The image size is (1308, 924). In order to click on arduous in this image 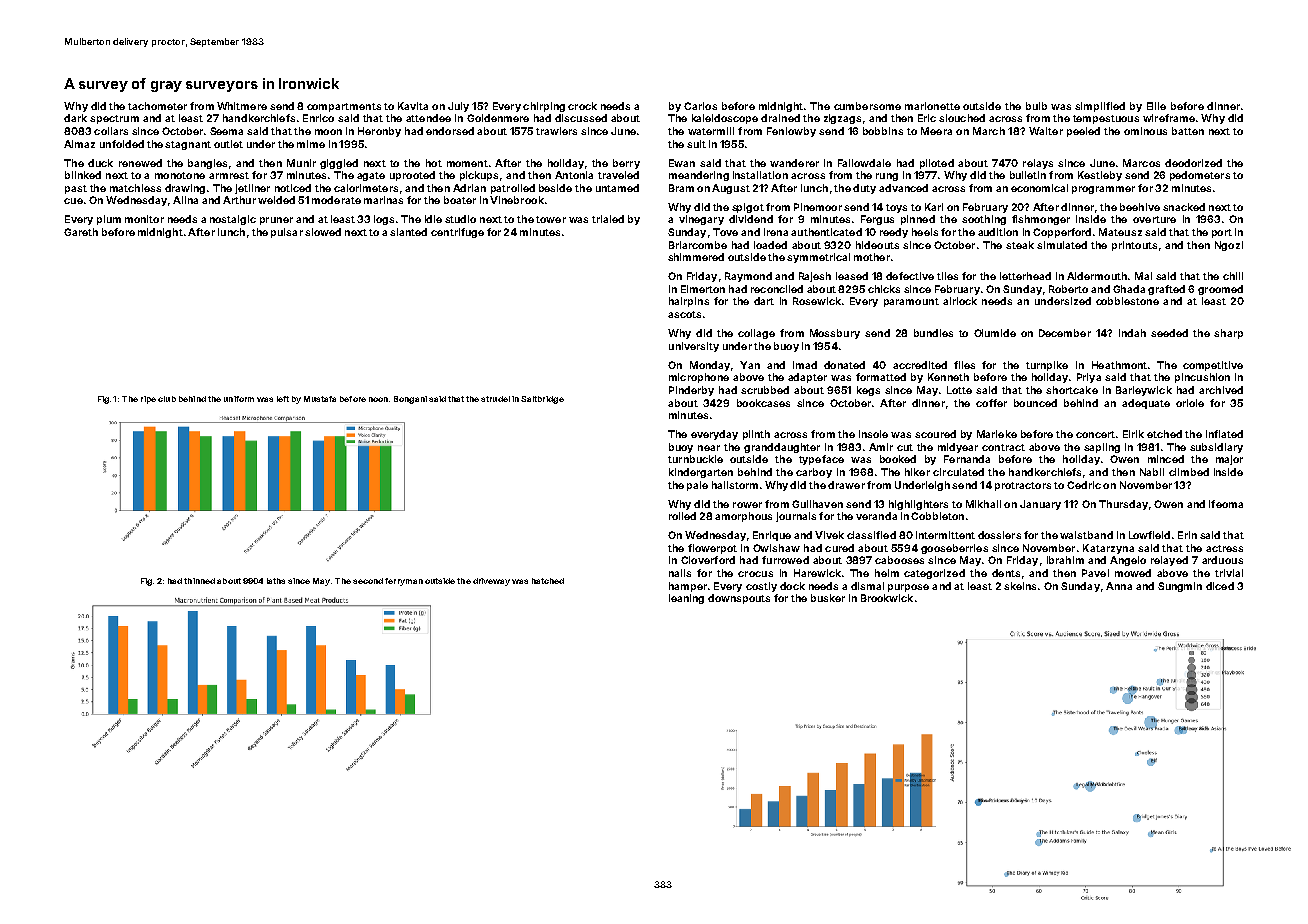, I will do `click(1222, 560)`.
